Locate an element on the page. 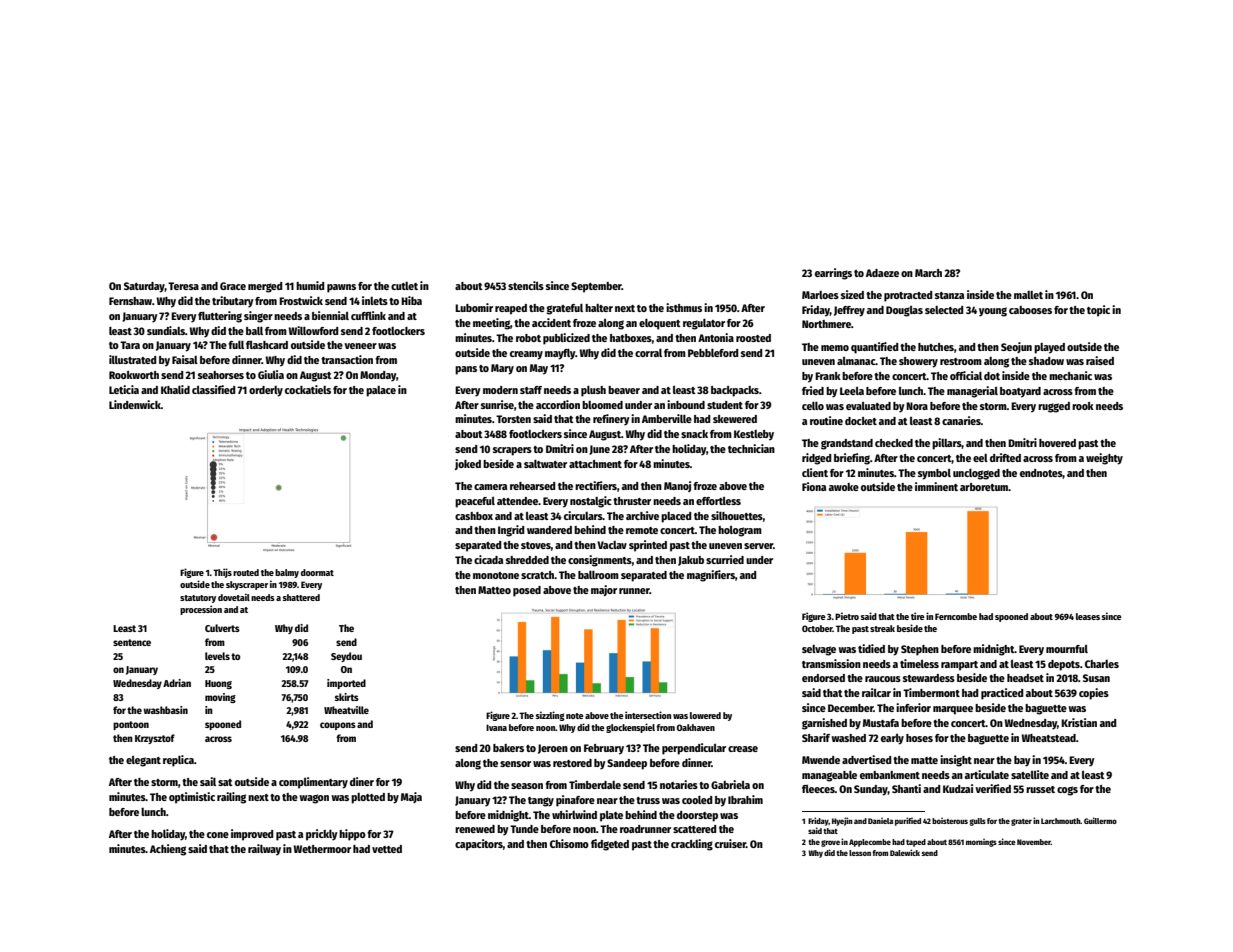 The width and height of the image is (1233, 952). Maja is located at coordinates (411, 797).
